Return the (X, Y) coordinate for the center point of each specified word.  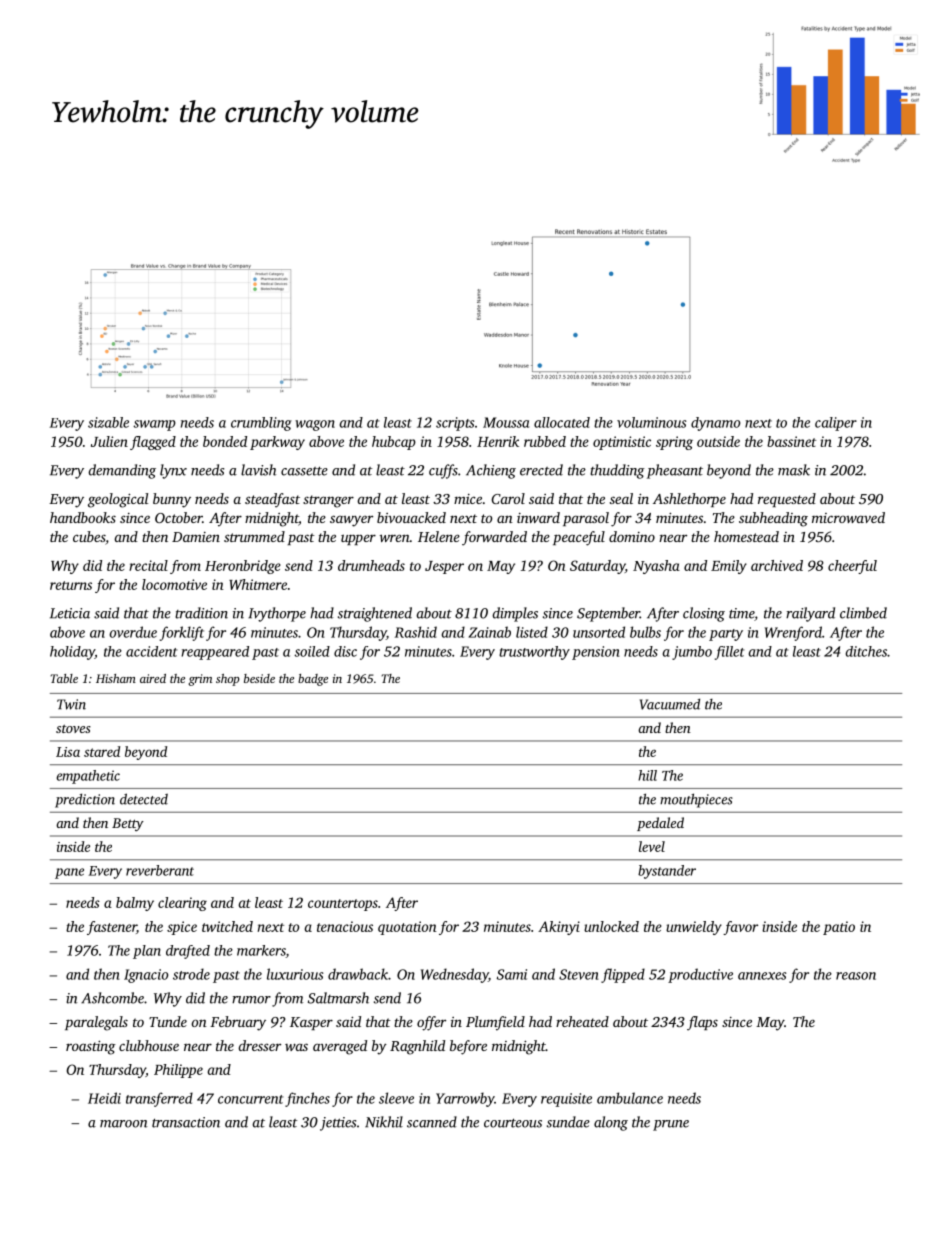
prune (671, 1125)
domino (632, 536)
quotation (407, 928)
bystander (667, 872)
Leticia (70, 613)
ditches (866, 651)
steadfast (272, 500)
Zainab (489, 632)
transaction (186, 1122)
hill (647, 775)
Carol (508, 498)
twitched (227, 926)
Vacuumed (670, 704)
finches (307, 1099)
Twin (71, 704)
